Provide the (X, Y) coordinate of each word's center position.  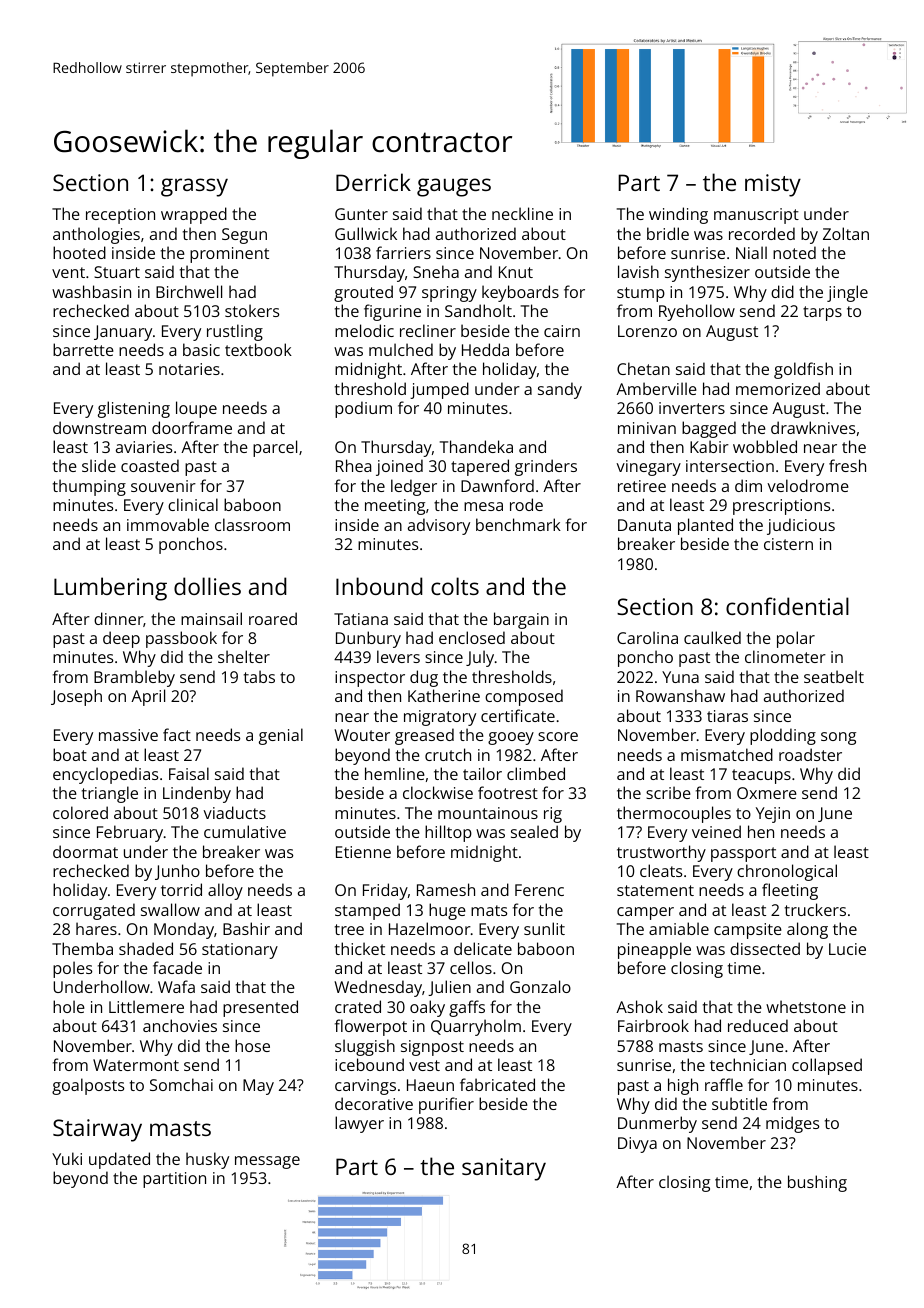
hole (69, 1006)
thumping (89, 487)
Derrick (373, 182)
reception (120, 216)
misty (773, 185)
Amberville (656, 388)
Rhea (353, 465)
